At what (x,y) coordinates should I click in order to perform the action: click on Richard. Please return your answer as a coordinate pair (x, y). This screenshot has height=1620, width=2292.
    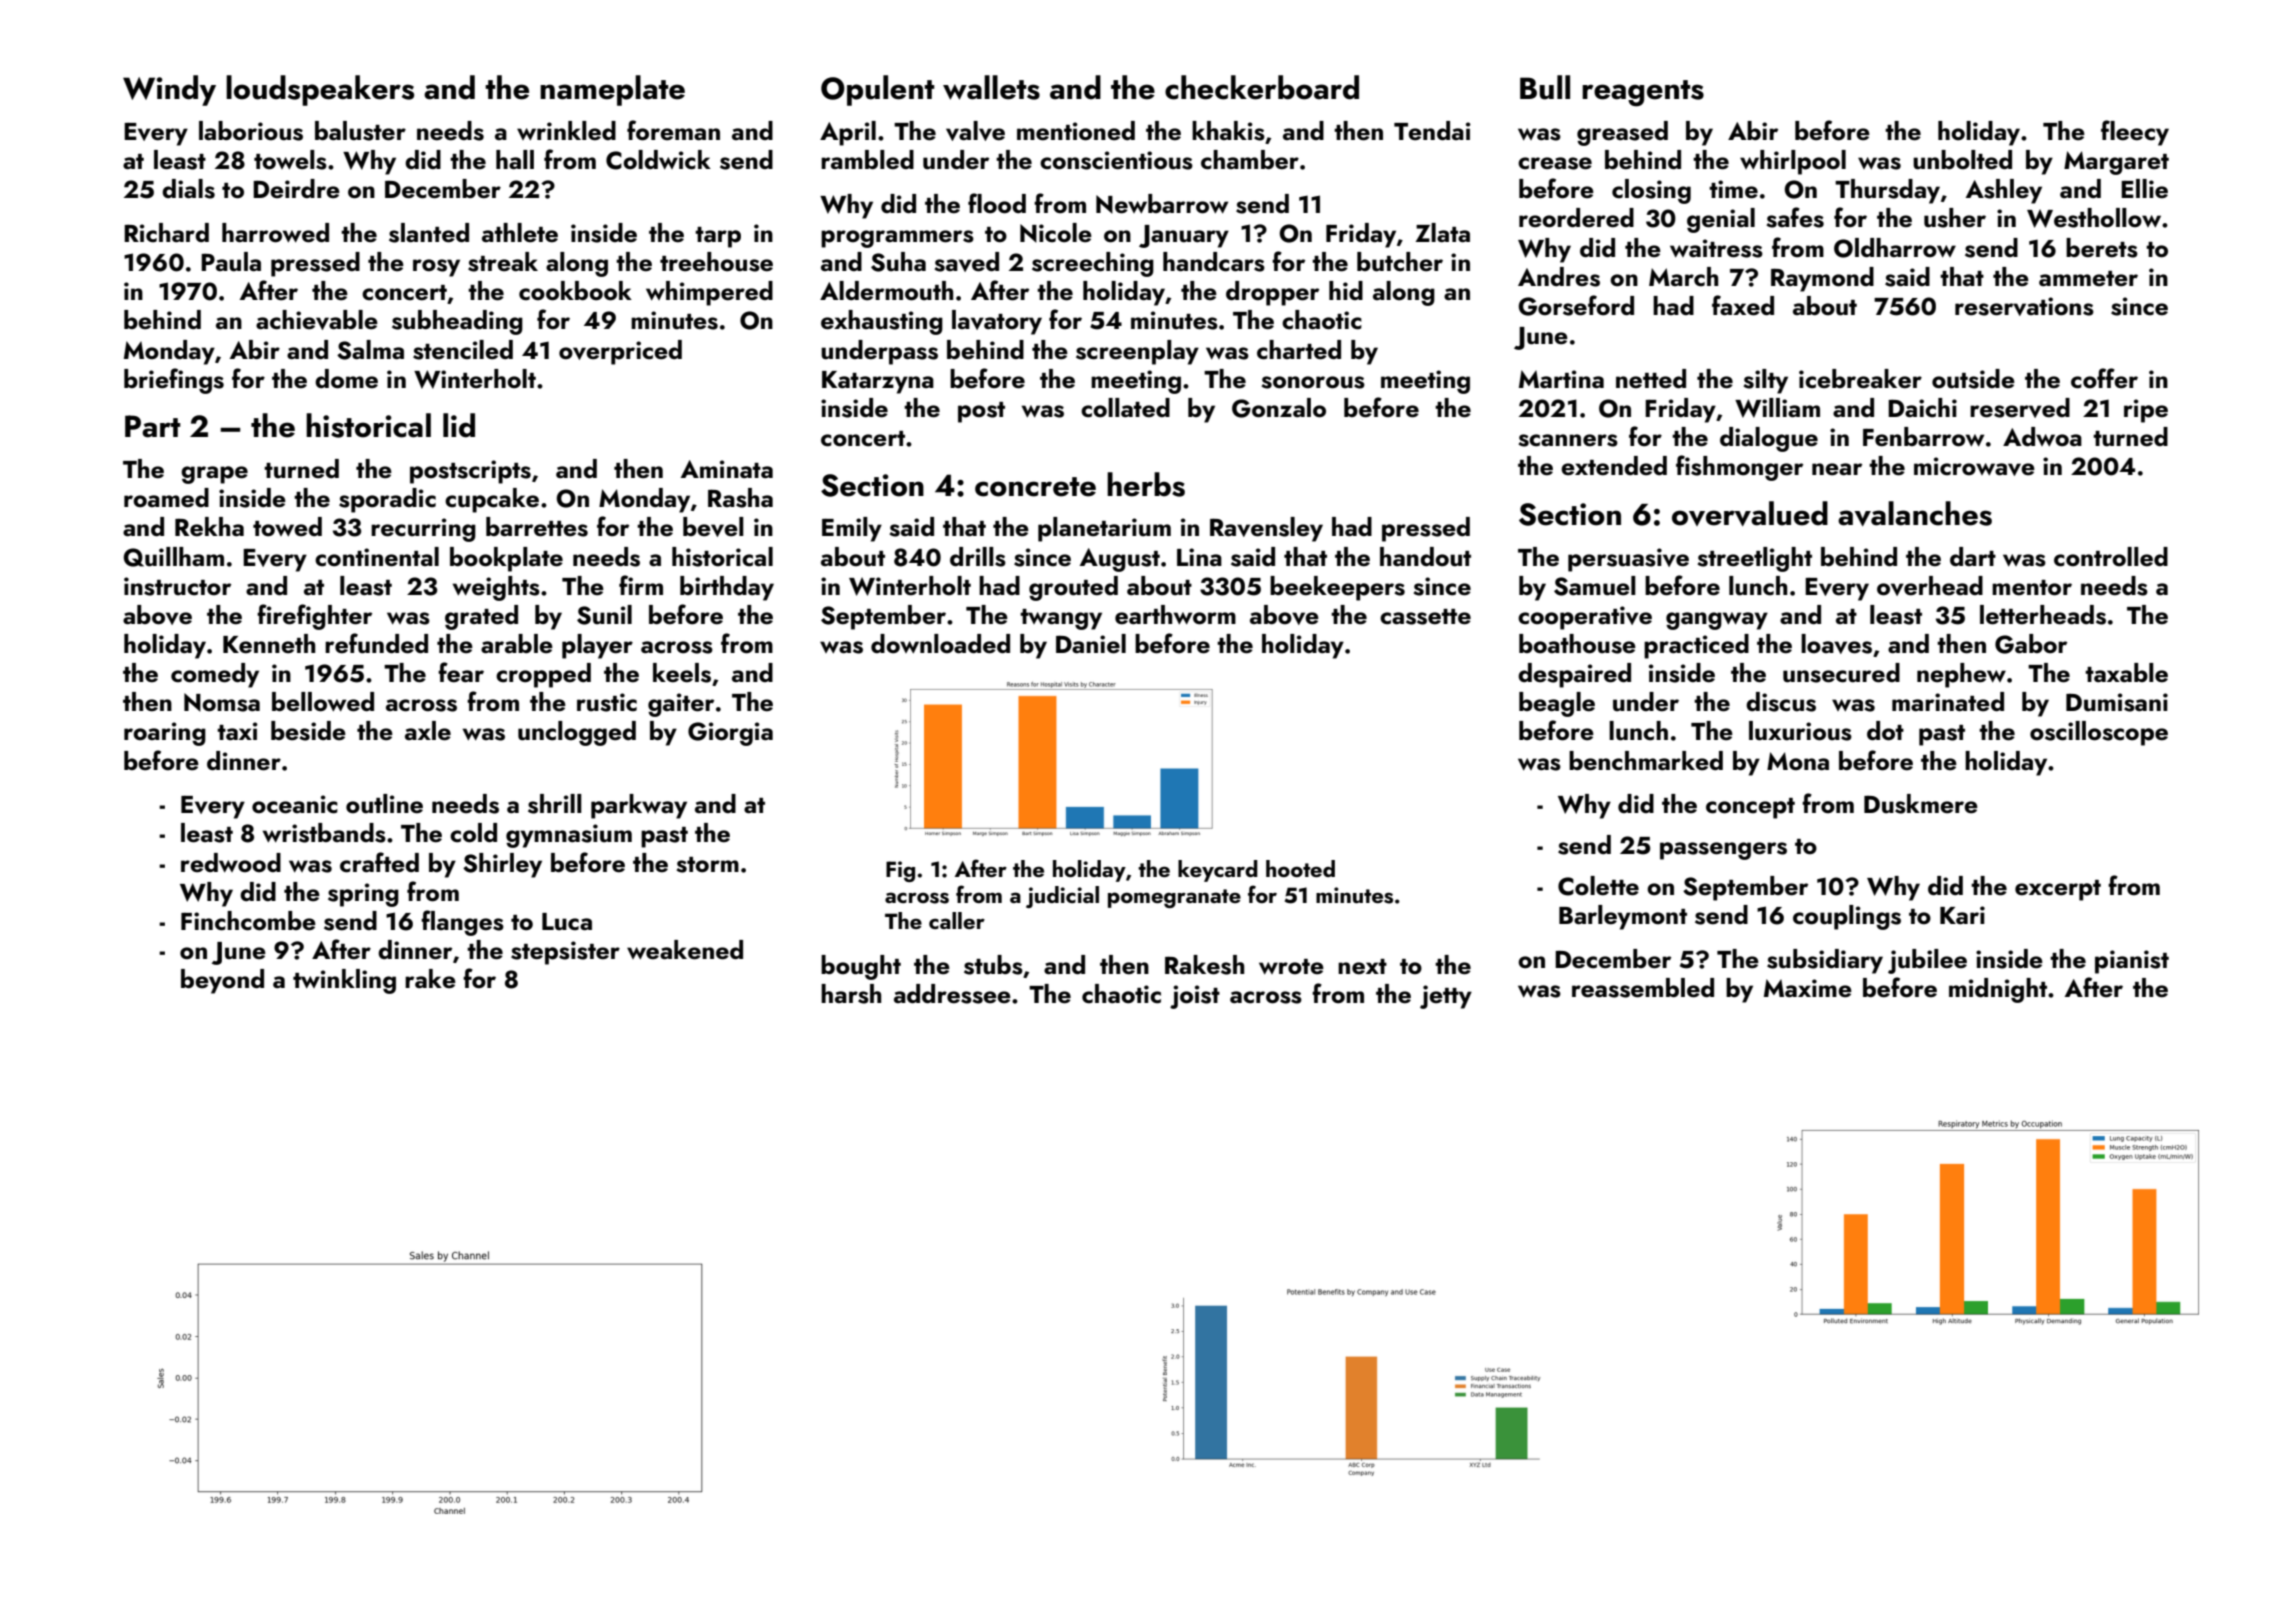
    Looking at the image, I should click on (166, 233).
